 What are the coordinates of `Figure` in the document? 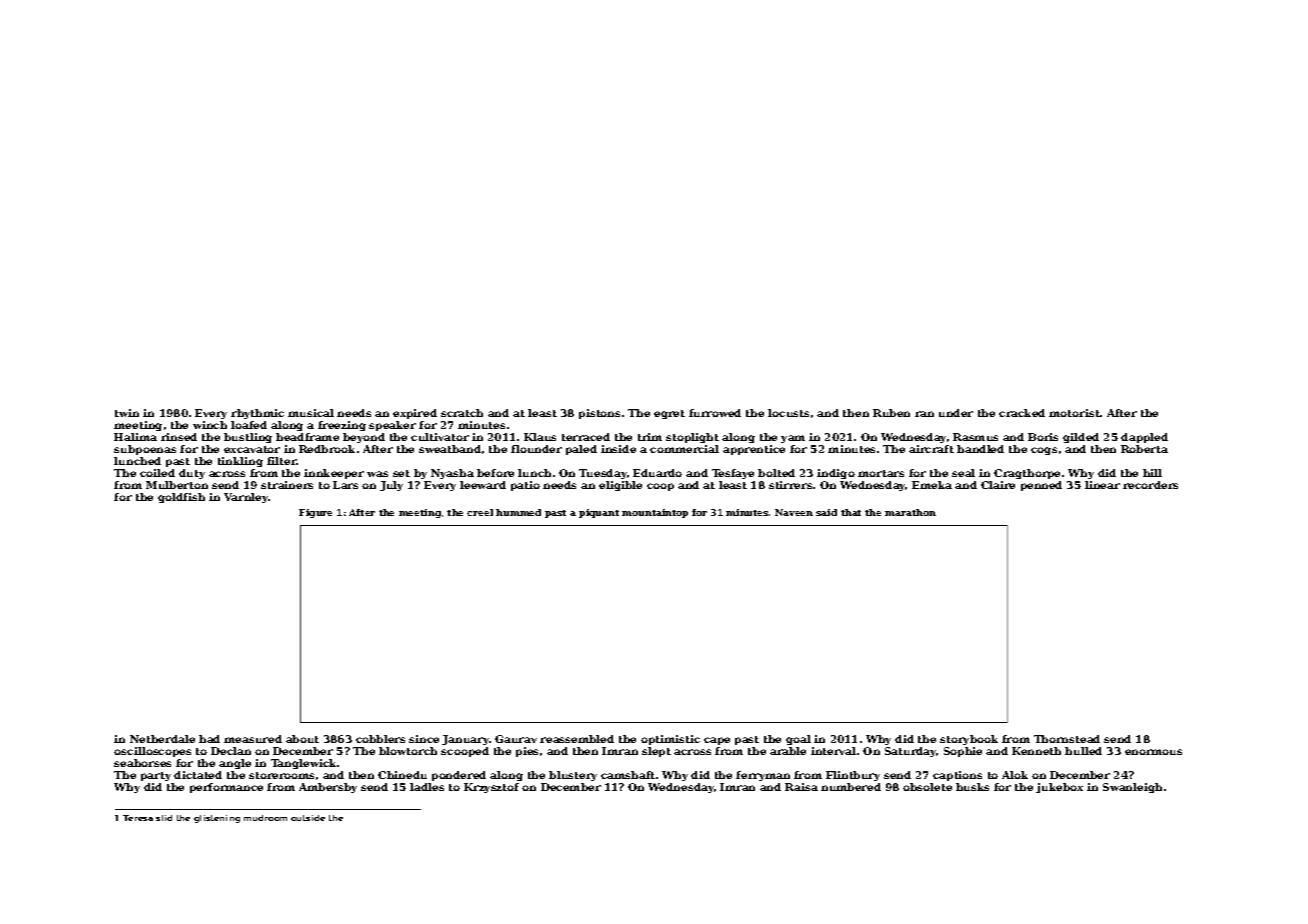 It's located at (315, 513).
